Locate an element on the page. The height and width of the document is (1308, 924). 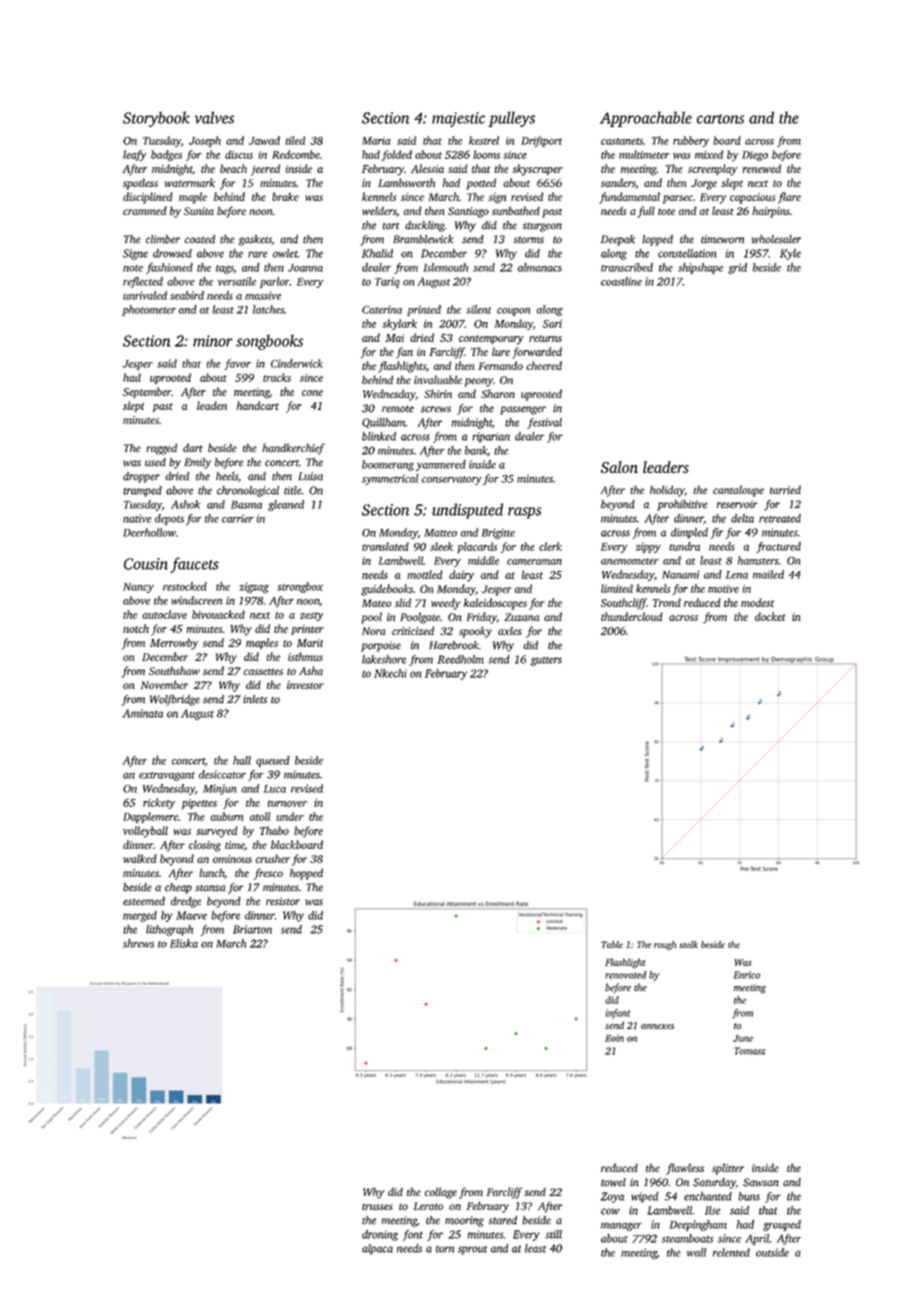
majestic is located at coordinates (458, 119).
